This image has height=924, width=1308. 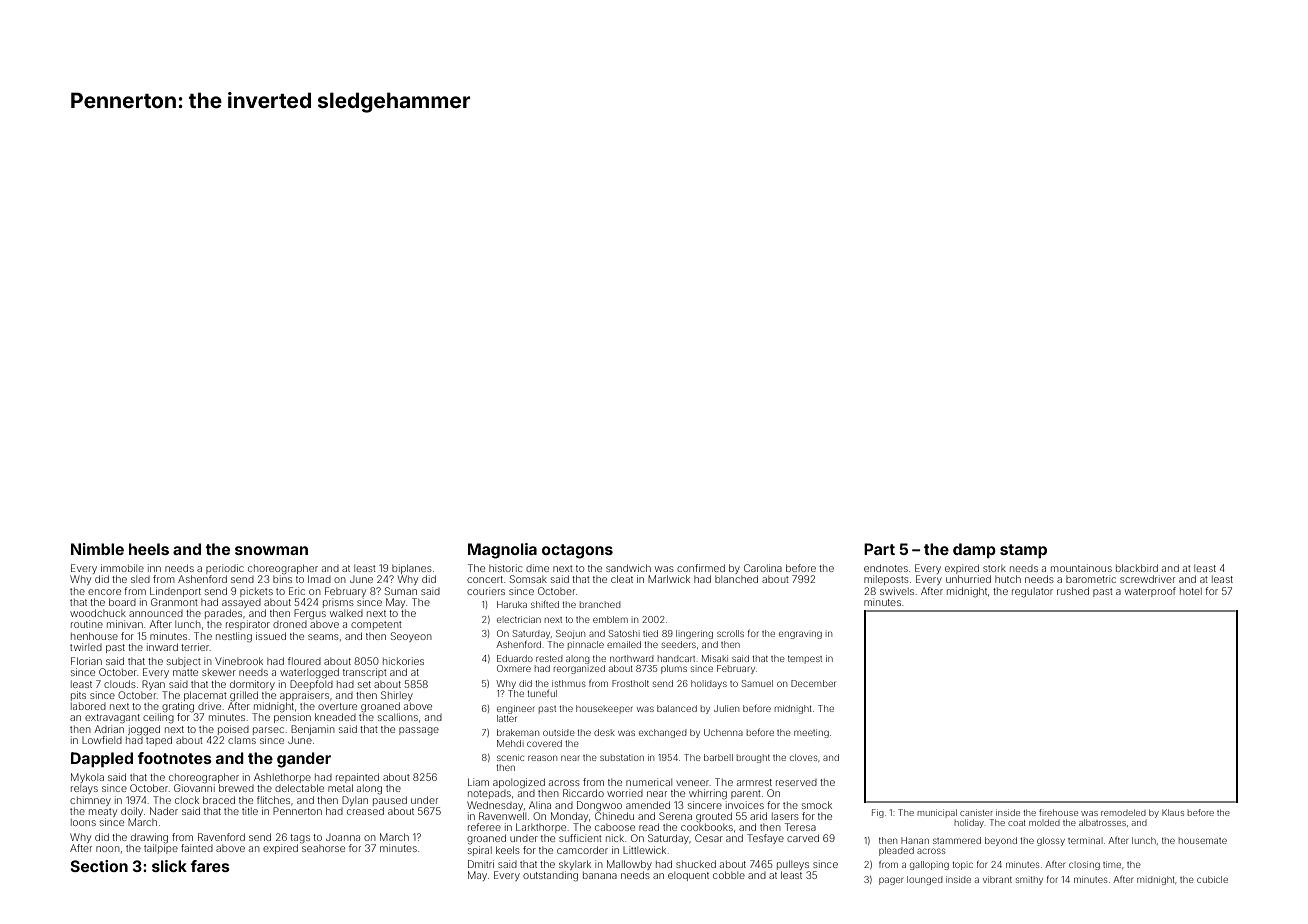 I want to click on Nimble, so click(x=97, y=549).
